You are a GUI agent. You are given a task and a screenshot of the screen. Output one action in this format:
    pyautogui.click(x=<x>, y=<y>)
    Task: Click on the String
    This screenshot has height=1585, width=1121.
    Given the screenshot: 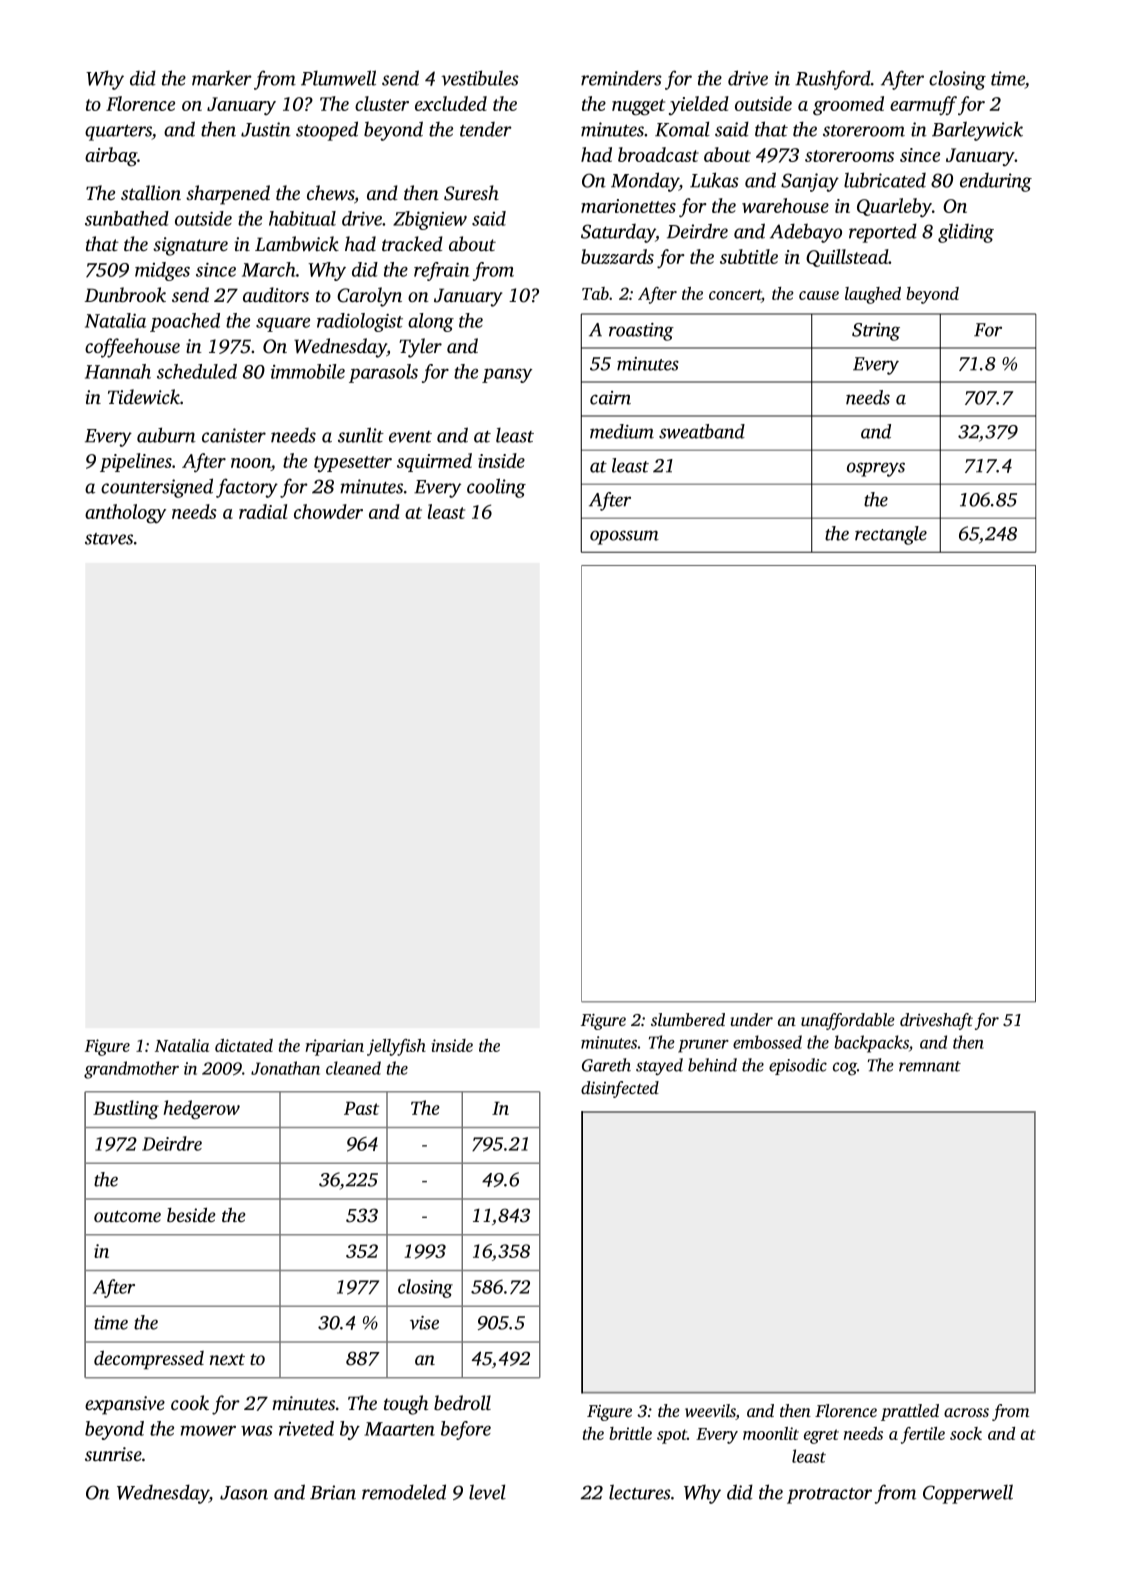 What is the action you would take?
    pyautogui.click(x=876, y=332)
